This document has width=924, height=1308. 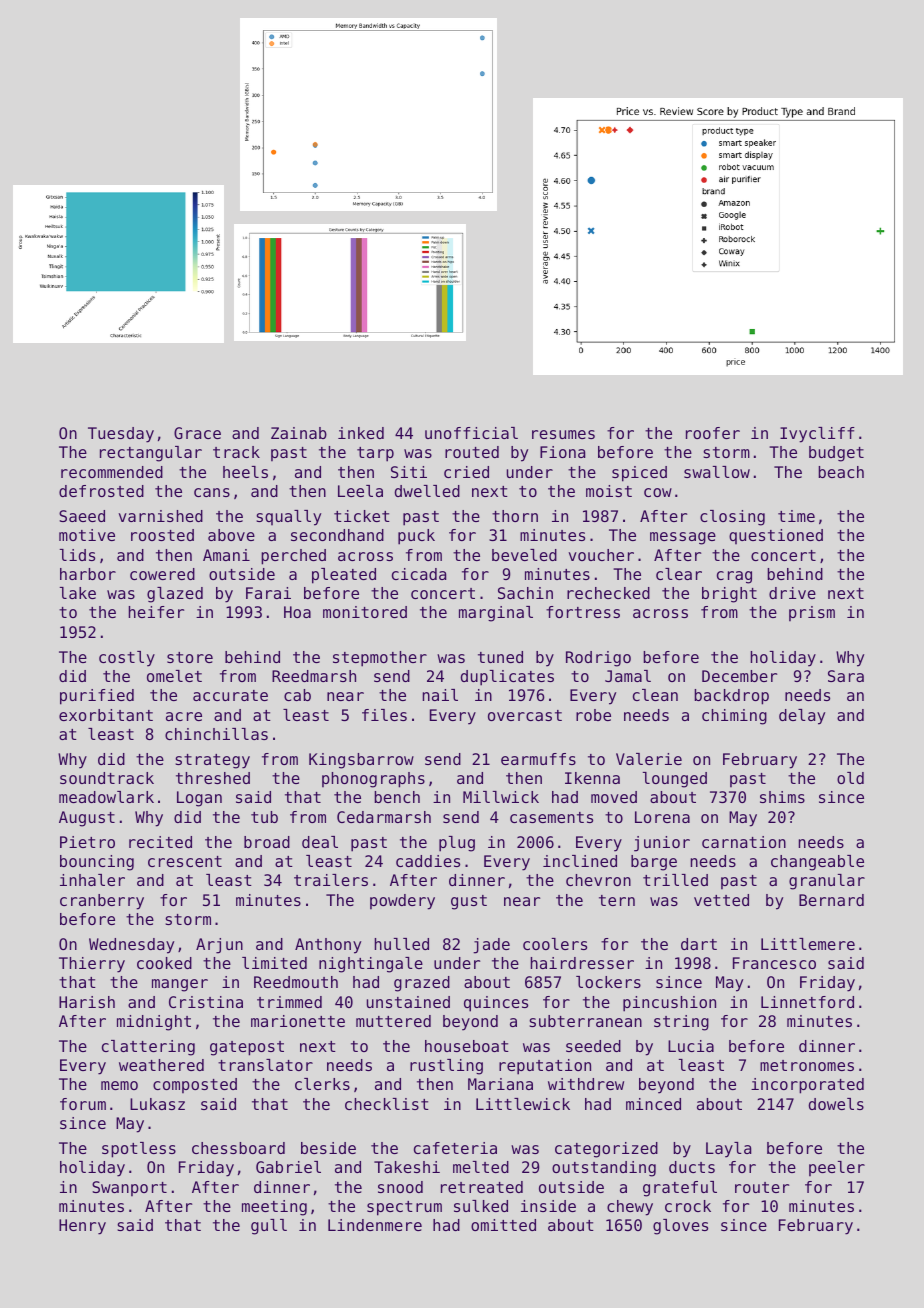 I want to click on earmuffs, so click(x=538, y=759).
